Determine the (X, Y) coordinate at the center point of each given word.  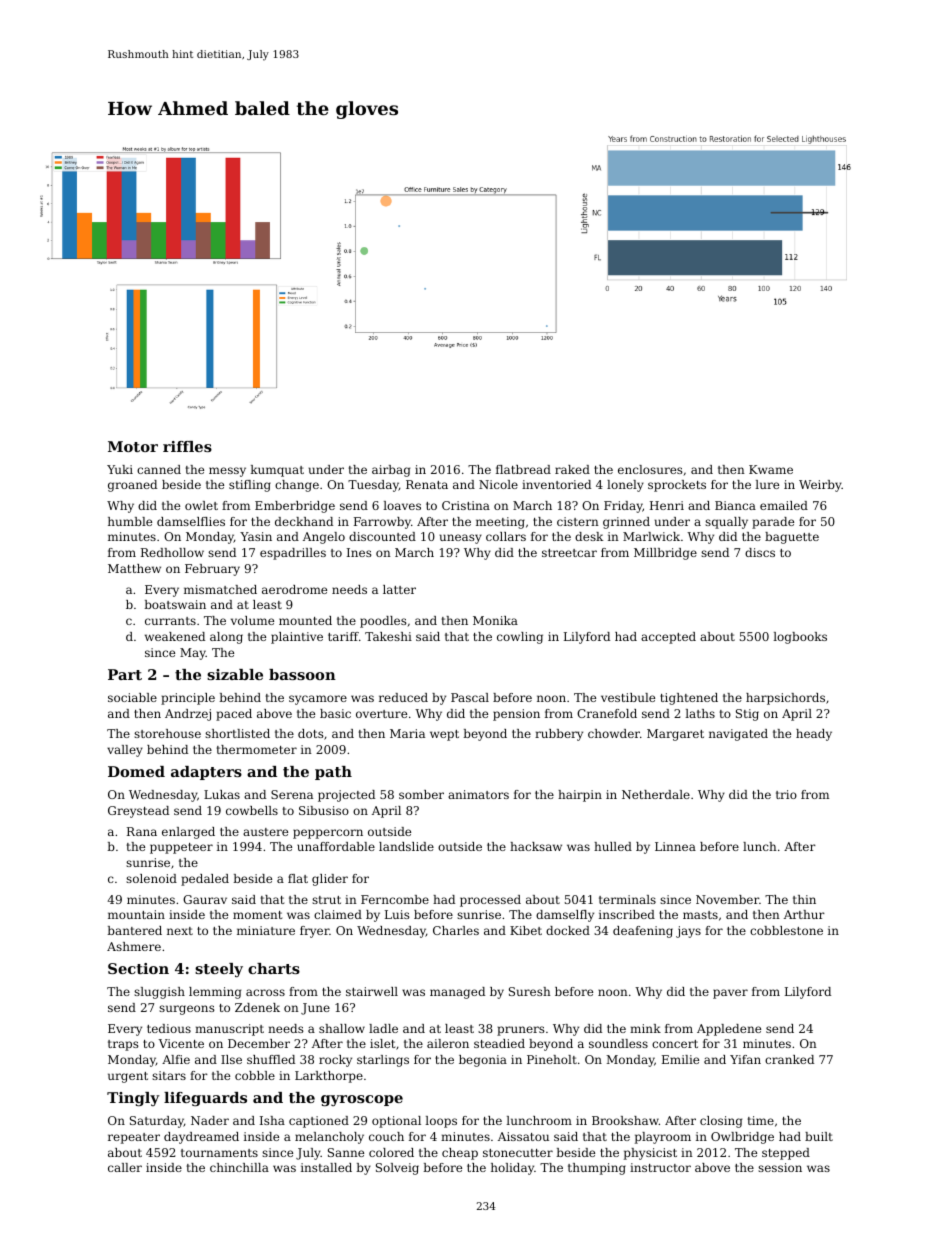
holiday (512, 1169)
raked (572, 469)
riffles (187, 446)
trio (786, 794)
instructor (660, 1167)
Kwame (771, 469)
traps (123, 1045)
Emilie (680, 1059)
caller (125, 1167)
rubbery (559, 735)
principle (188, 699)
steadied (499, 1043)
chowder (614, 733)
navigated (738, 735)
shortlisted (237, 733)
